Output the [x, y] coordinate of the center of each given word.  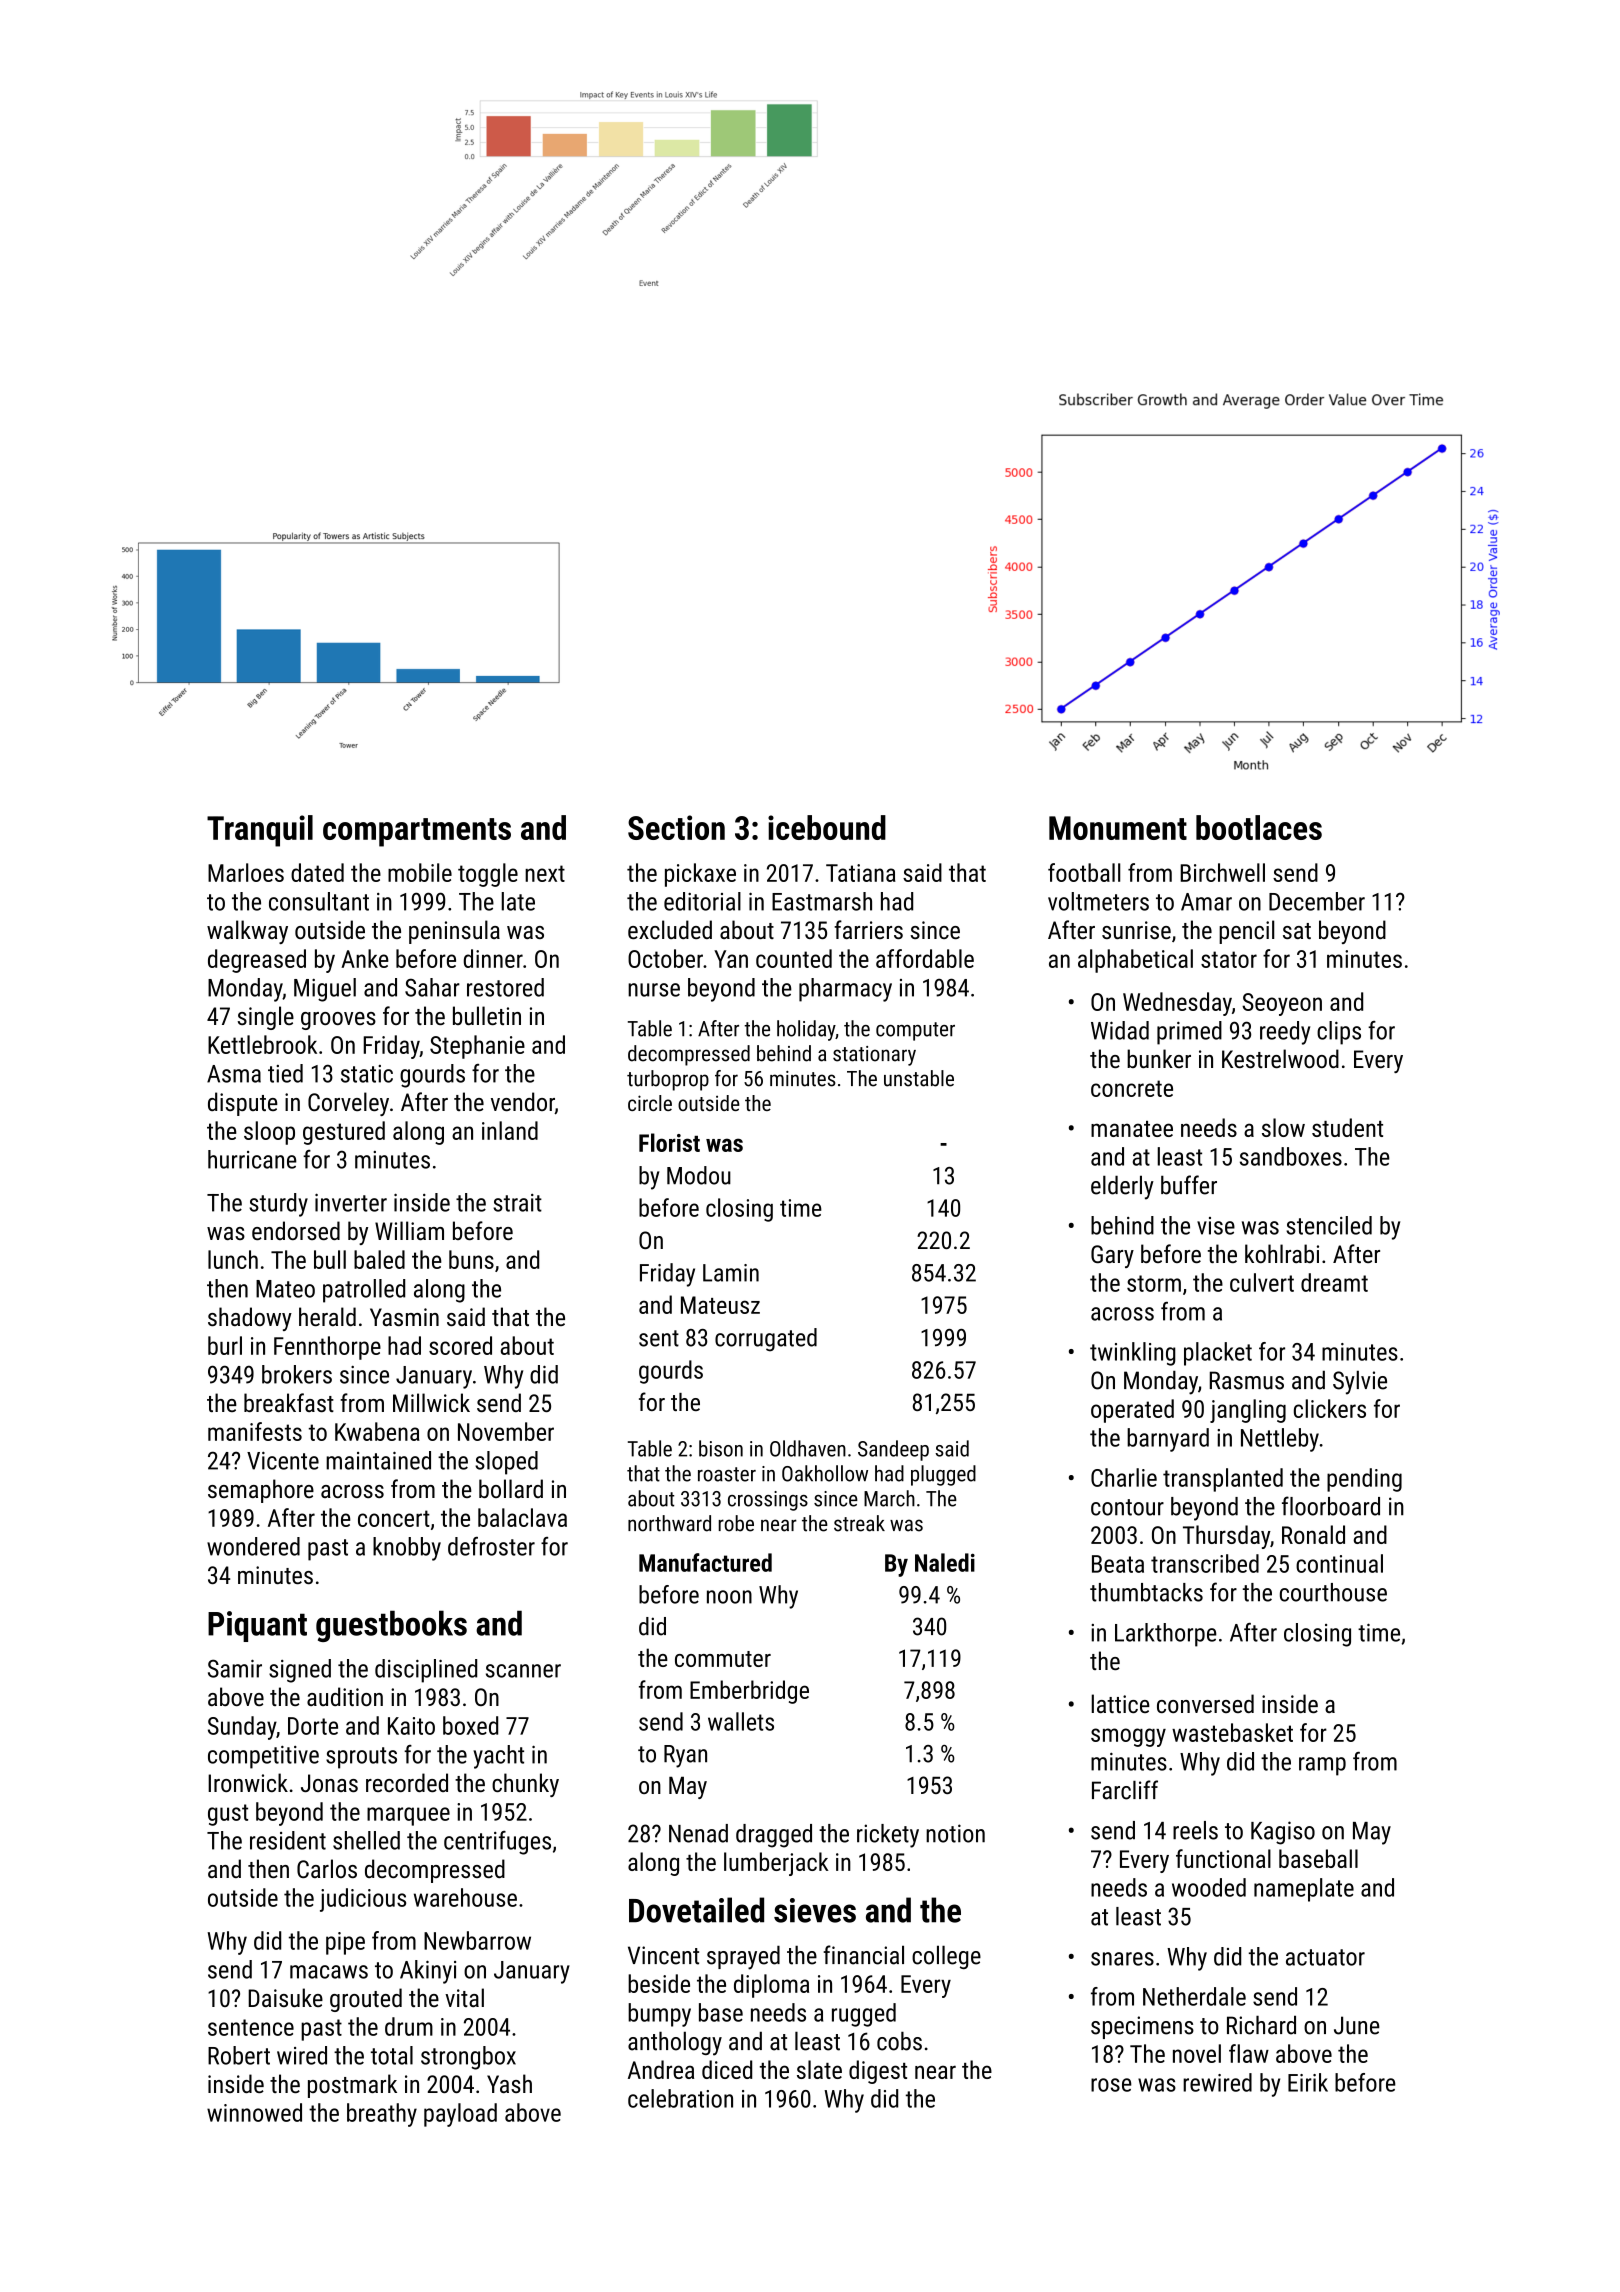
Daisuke [285, 1997]
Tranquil [260, 831]
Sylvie [1360, 1382]
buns [471, 1259]
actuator [1325, 1957]
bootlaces [1259, 827]
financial [863, 1955]
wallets [741, 1721]
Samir [235, 1668]
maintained [378, 1460]
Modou [699, 1175]
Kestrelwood [1280, 1058]
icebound [827, 827]
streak [859, 1523]
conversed [1205, 1703]
